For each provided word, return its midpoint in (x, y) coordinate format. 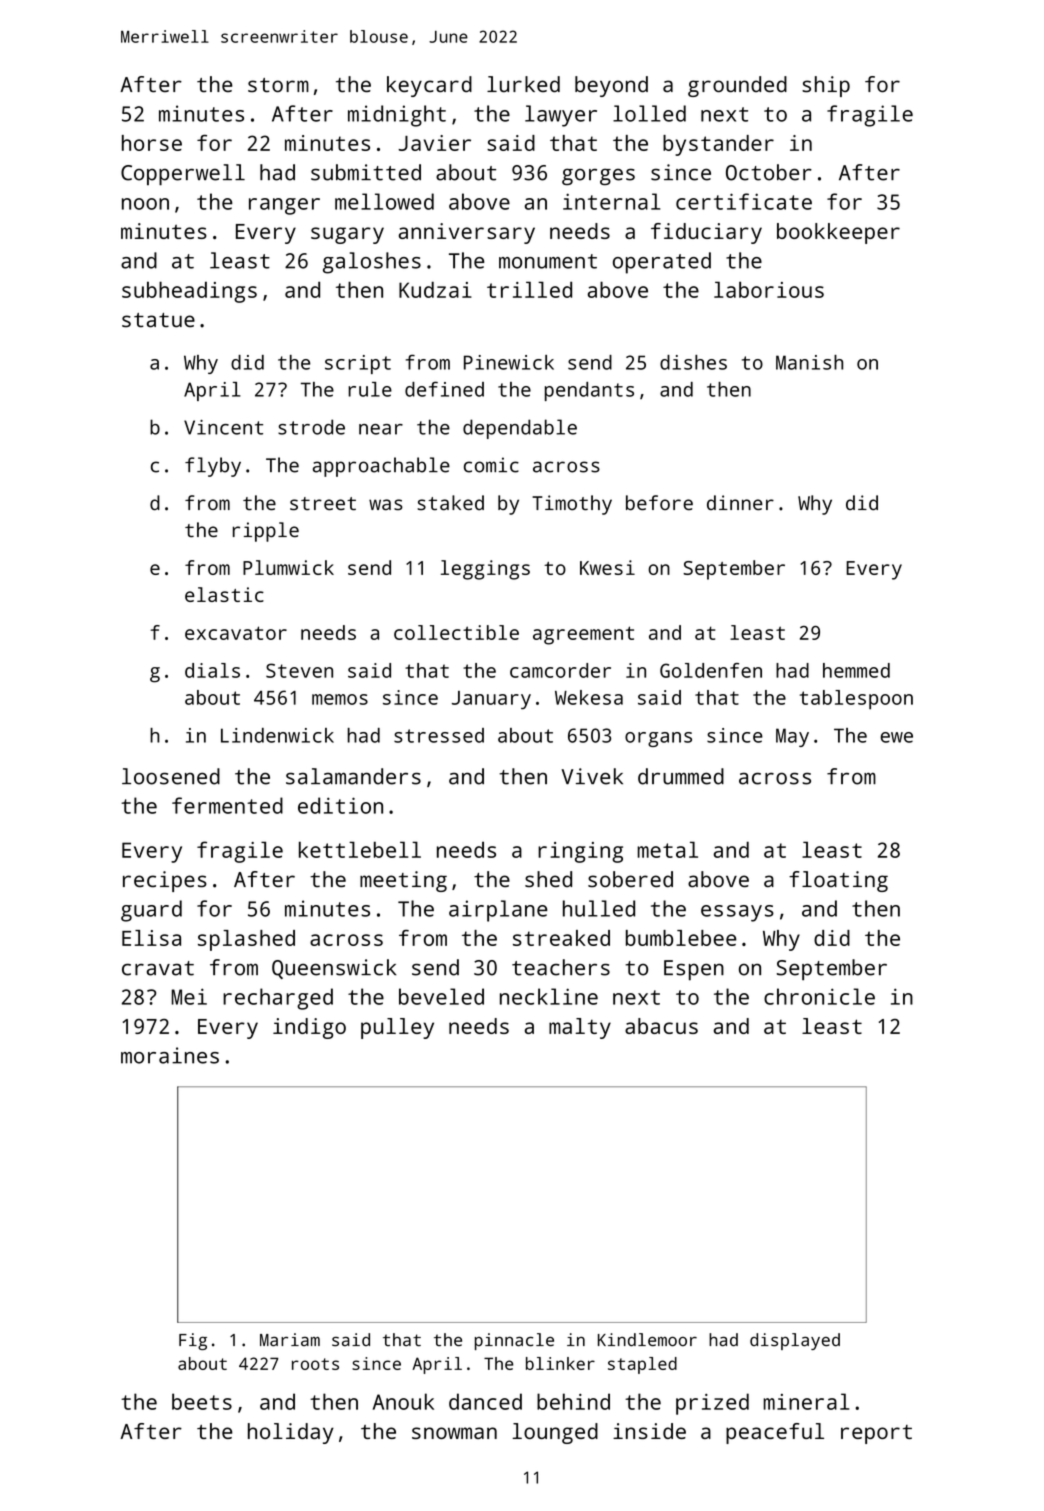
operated (662, 263)
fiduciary (706, 233)
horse (152, 143)
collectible (456, 632)
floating (838, 881)
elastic (224, 594)
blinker (560, 1363)
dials (212, 670)
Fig (193, 1341)
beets (202, 1401)
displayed (795, 1341)
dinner (740, 502)
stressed (439, 735)
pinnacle (514, 1341)
